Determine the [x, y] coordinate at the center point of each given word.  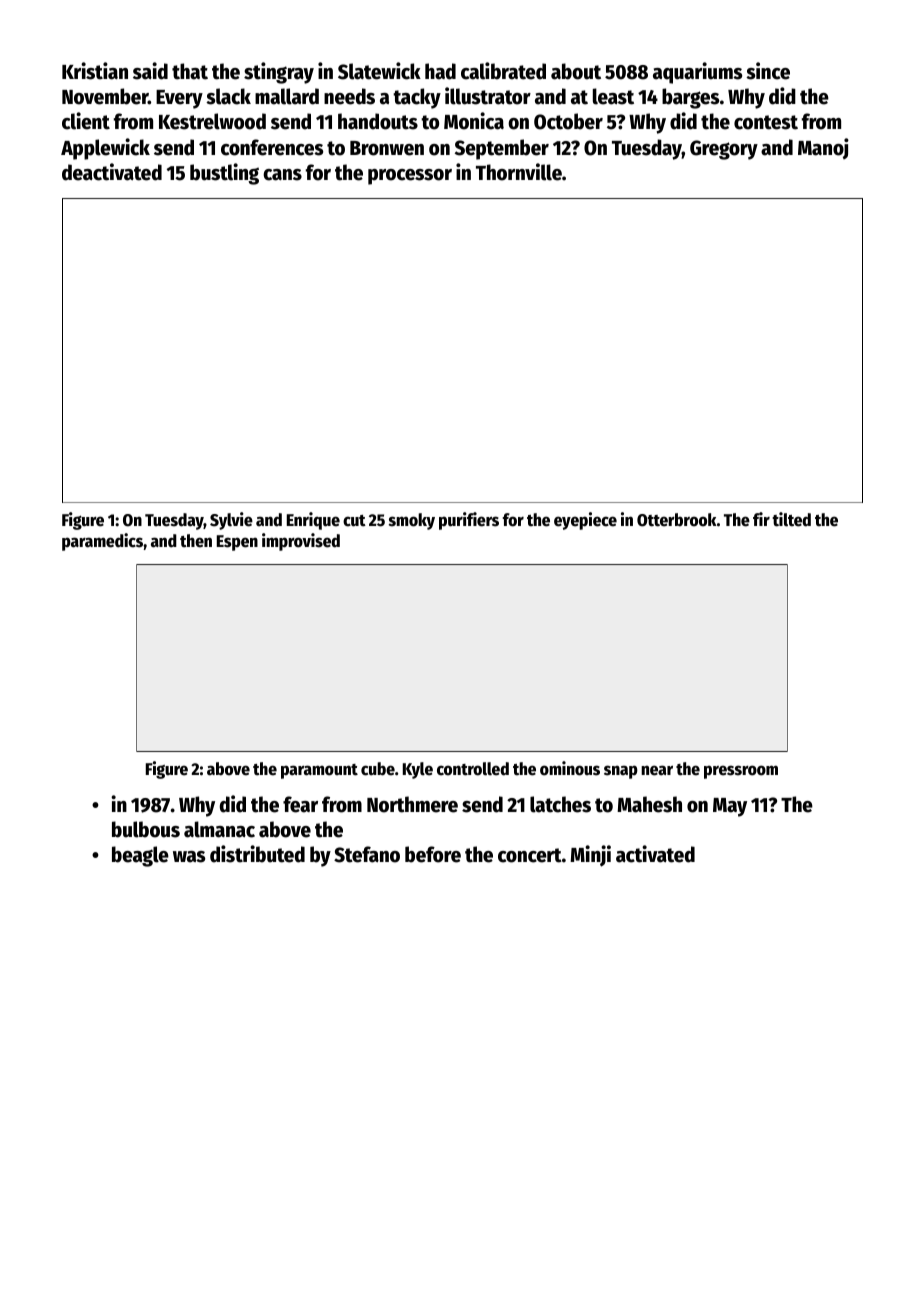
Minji [590, 856]
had [440, 71]
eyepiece [585, 521]
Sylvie [231, 521]
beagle [140, 856]
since [768, 71]
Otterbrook [677, 520]
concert [530, 855]
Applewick [105, 149]
